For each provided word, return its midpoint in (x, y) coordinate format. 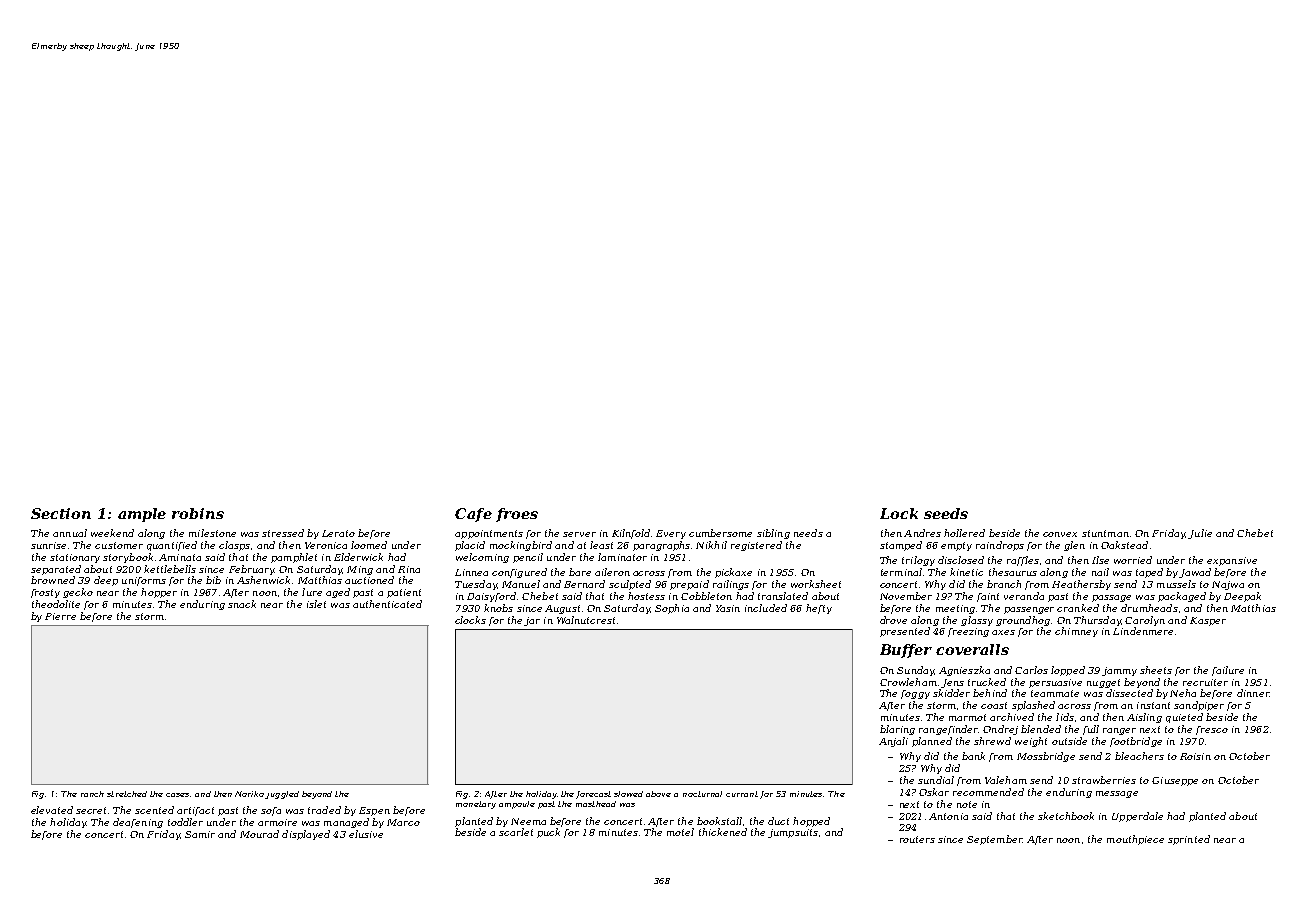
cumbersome (720, 533)
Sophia (672, 609)
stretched (127, 794)
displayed (306, 835)
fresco (1212, 730)
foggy (915, 694)
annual (70, 533)
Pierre (60, 616)
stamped (901, 546)
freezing (968, 632)
